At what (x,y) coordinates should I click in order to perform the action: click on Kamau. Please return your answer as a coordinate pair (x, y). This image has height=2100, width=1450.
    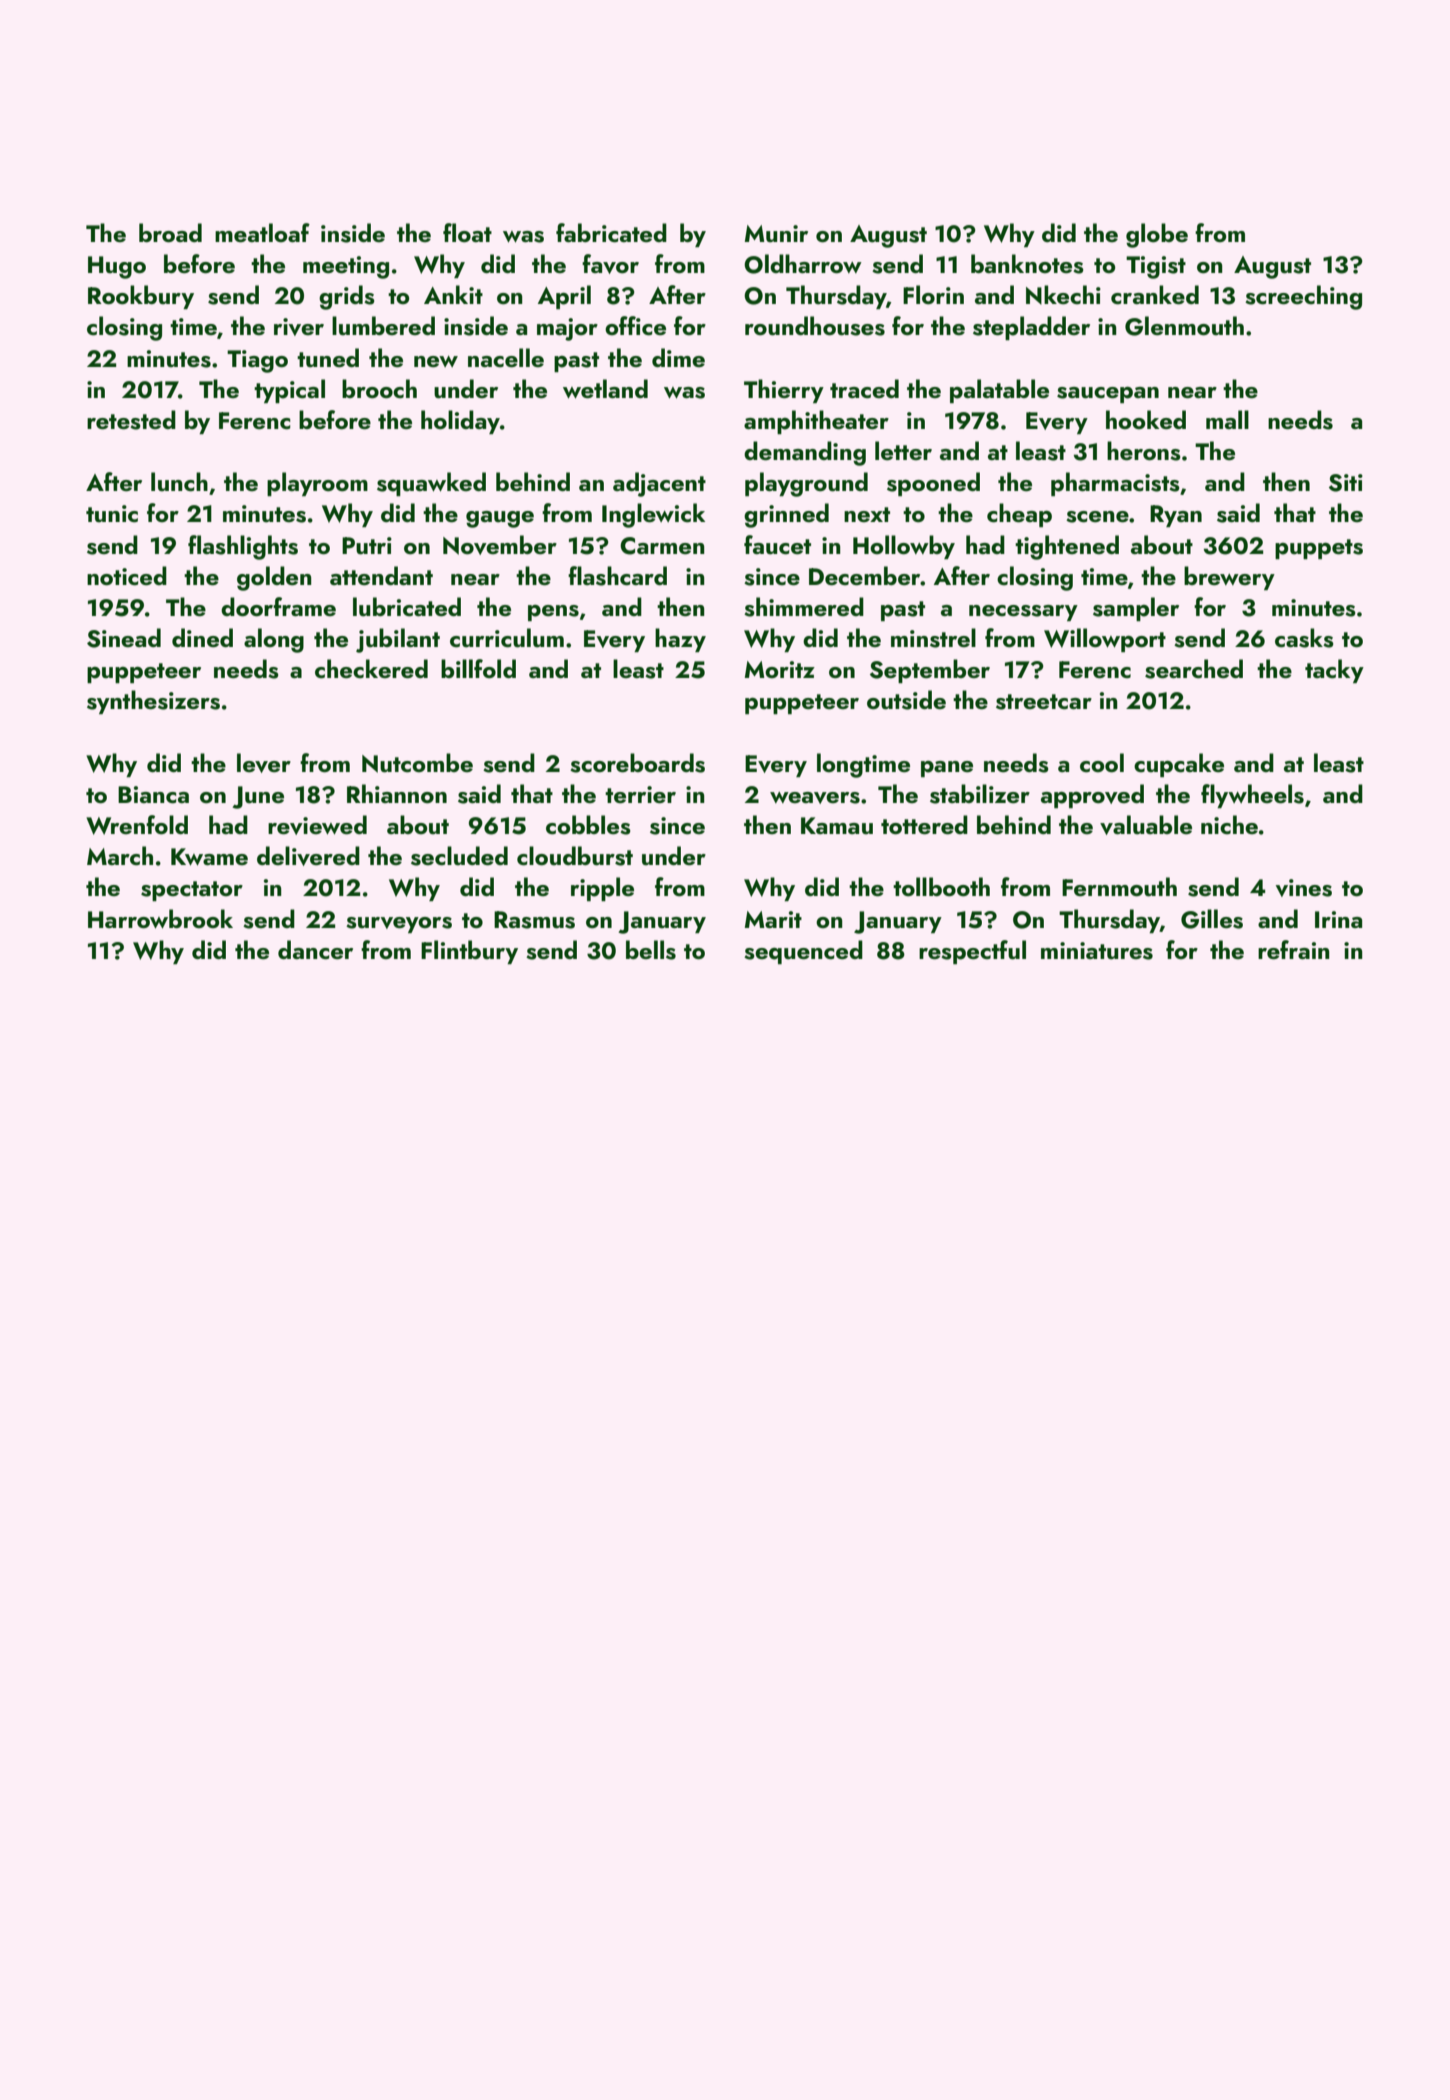
    Looking at the image, I should click on (837, 826).
